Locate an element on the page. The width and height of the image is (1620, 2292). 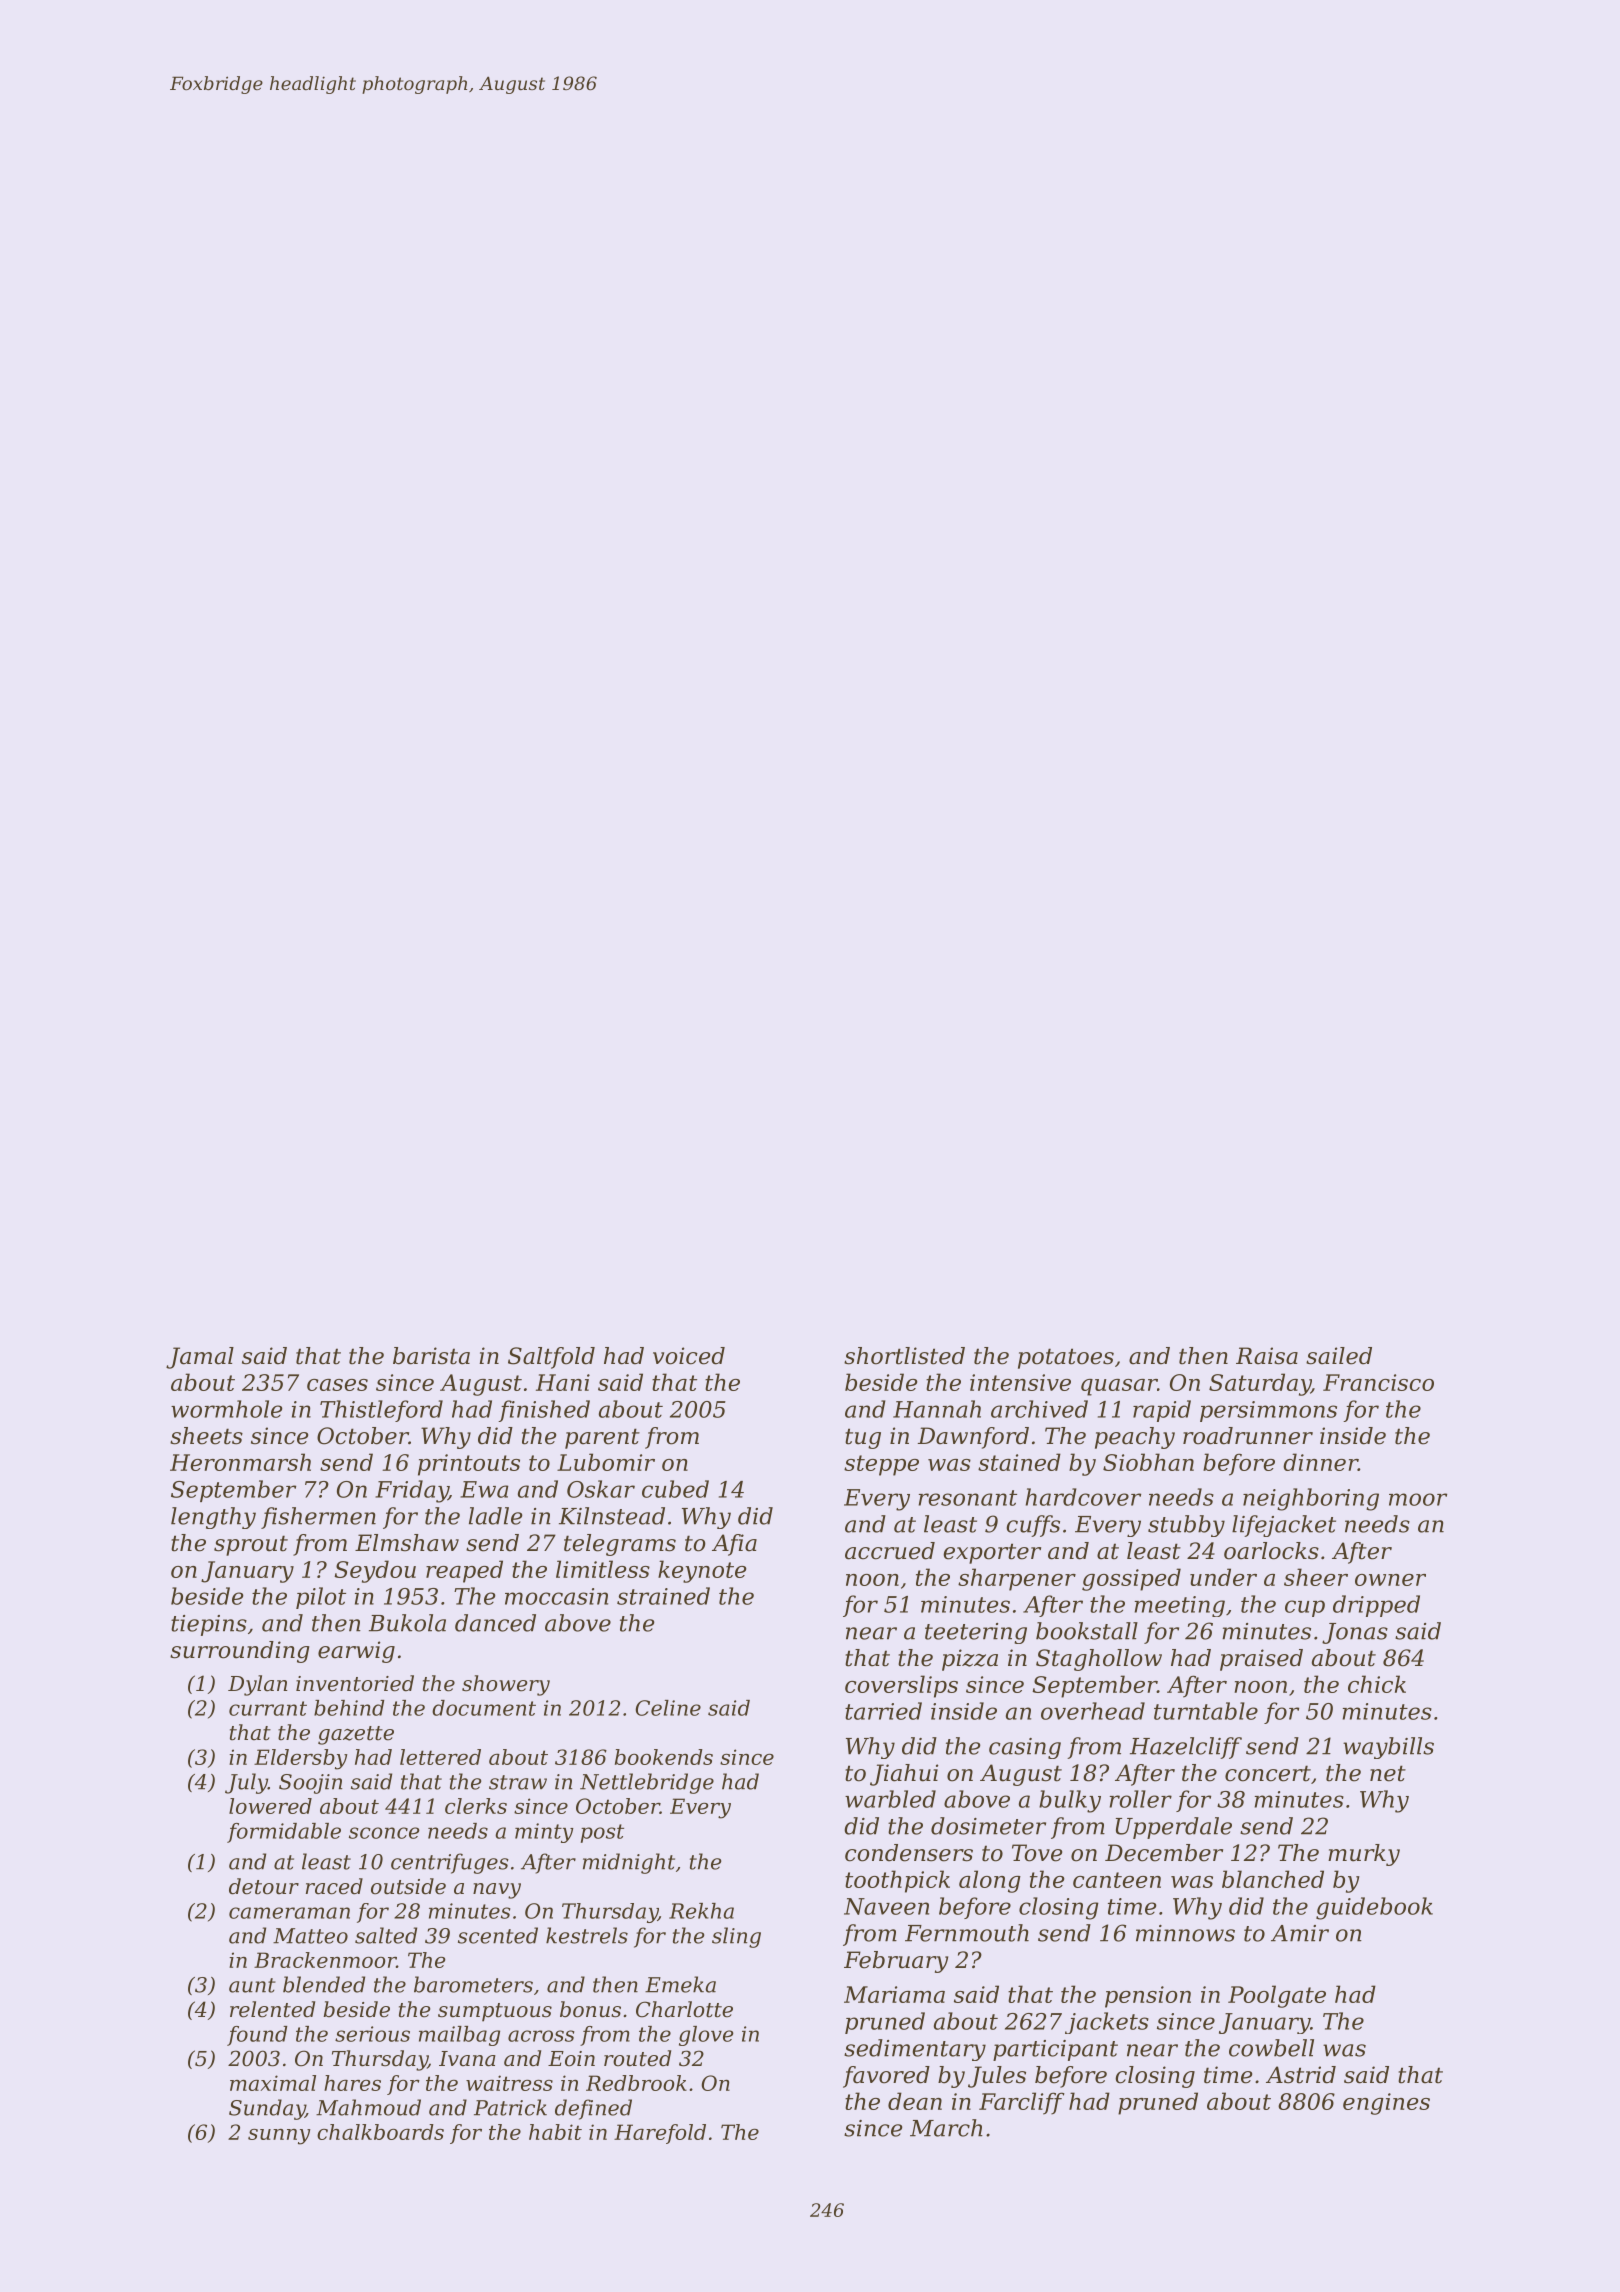
steppe is located at coordinates (881, 1465).
